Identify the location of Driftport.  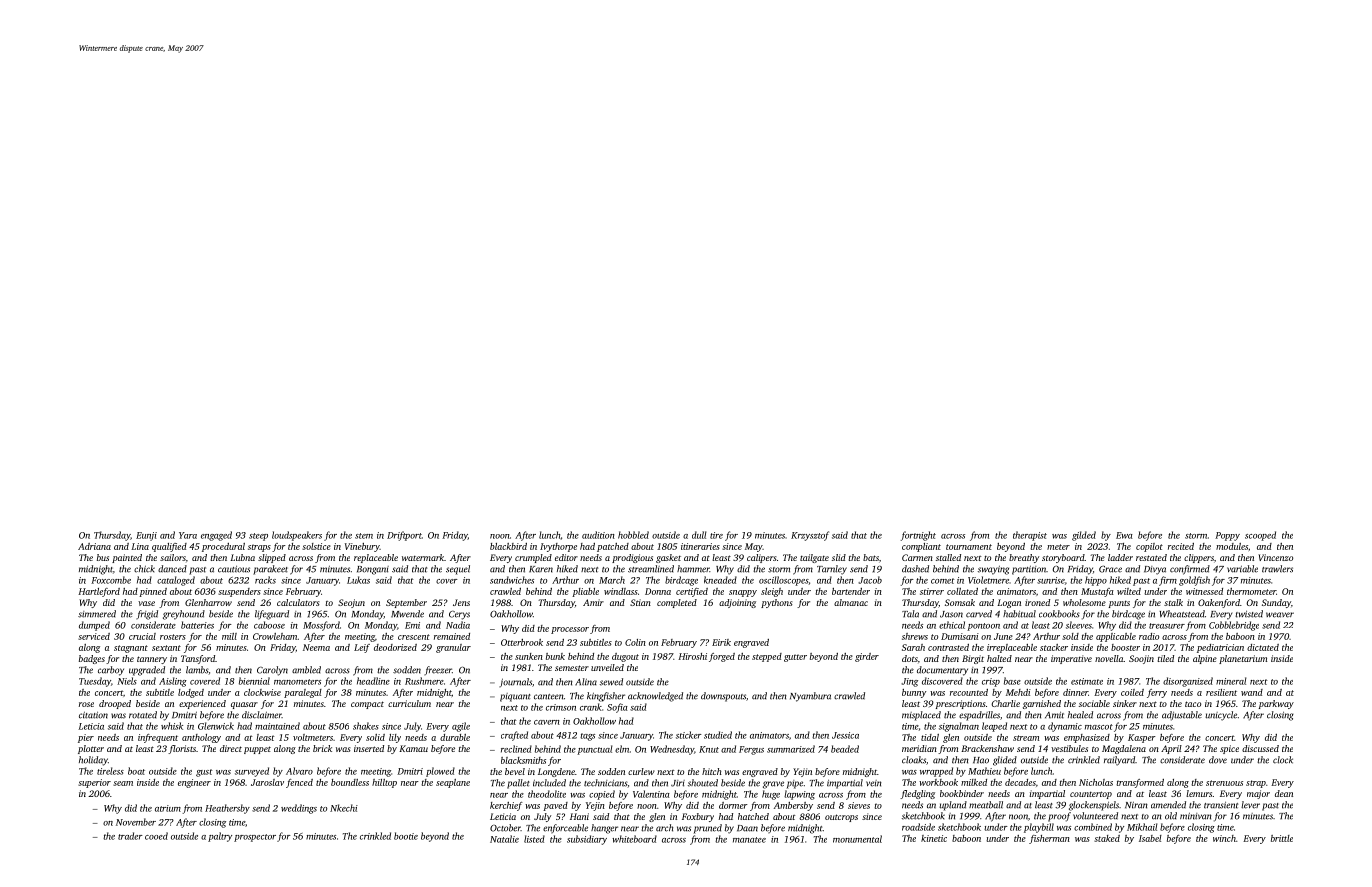
(404, 536).
